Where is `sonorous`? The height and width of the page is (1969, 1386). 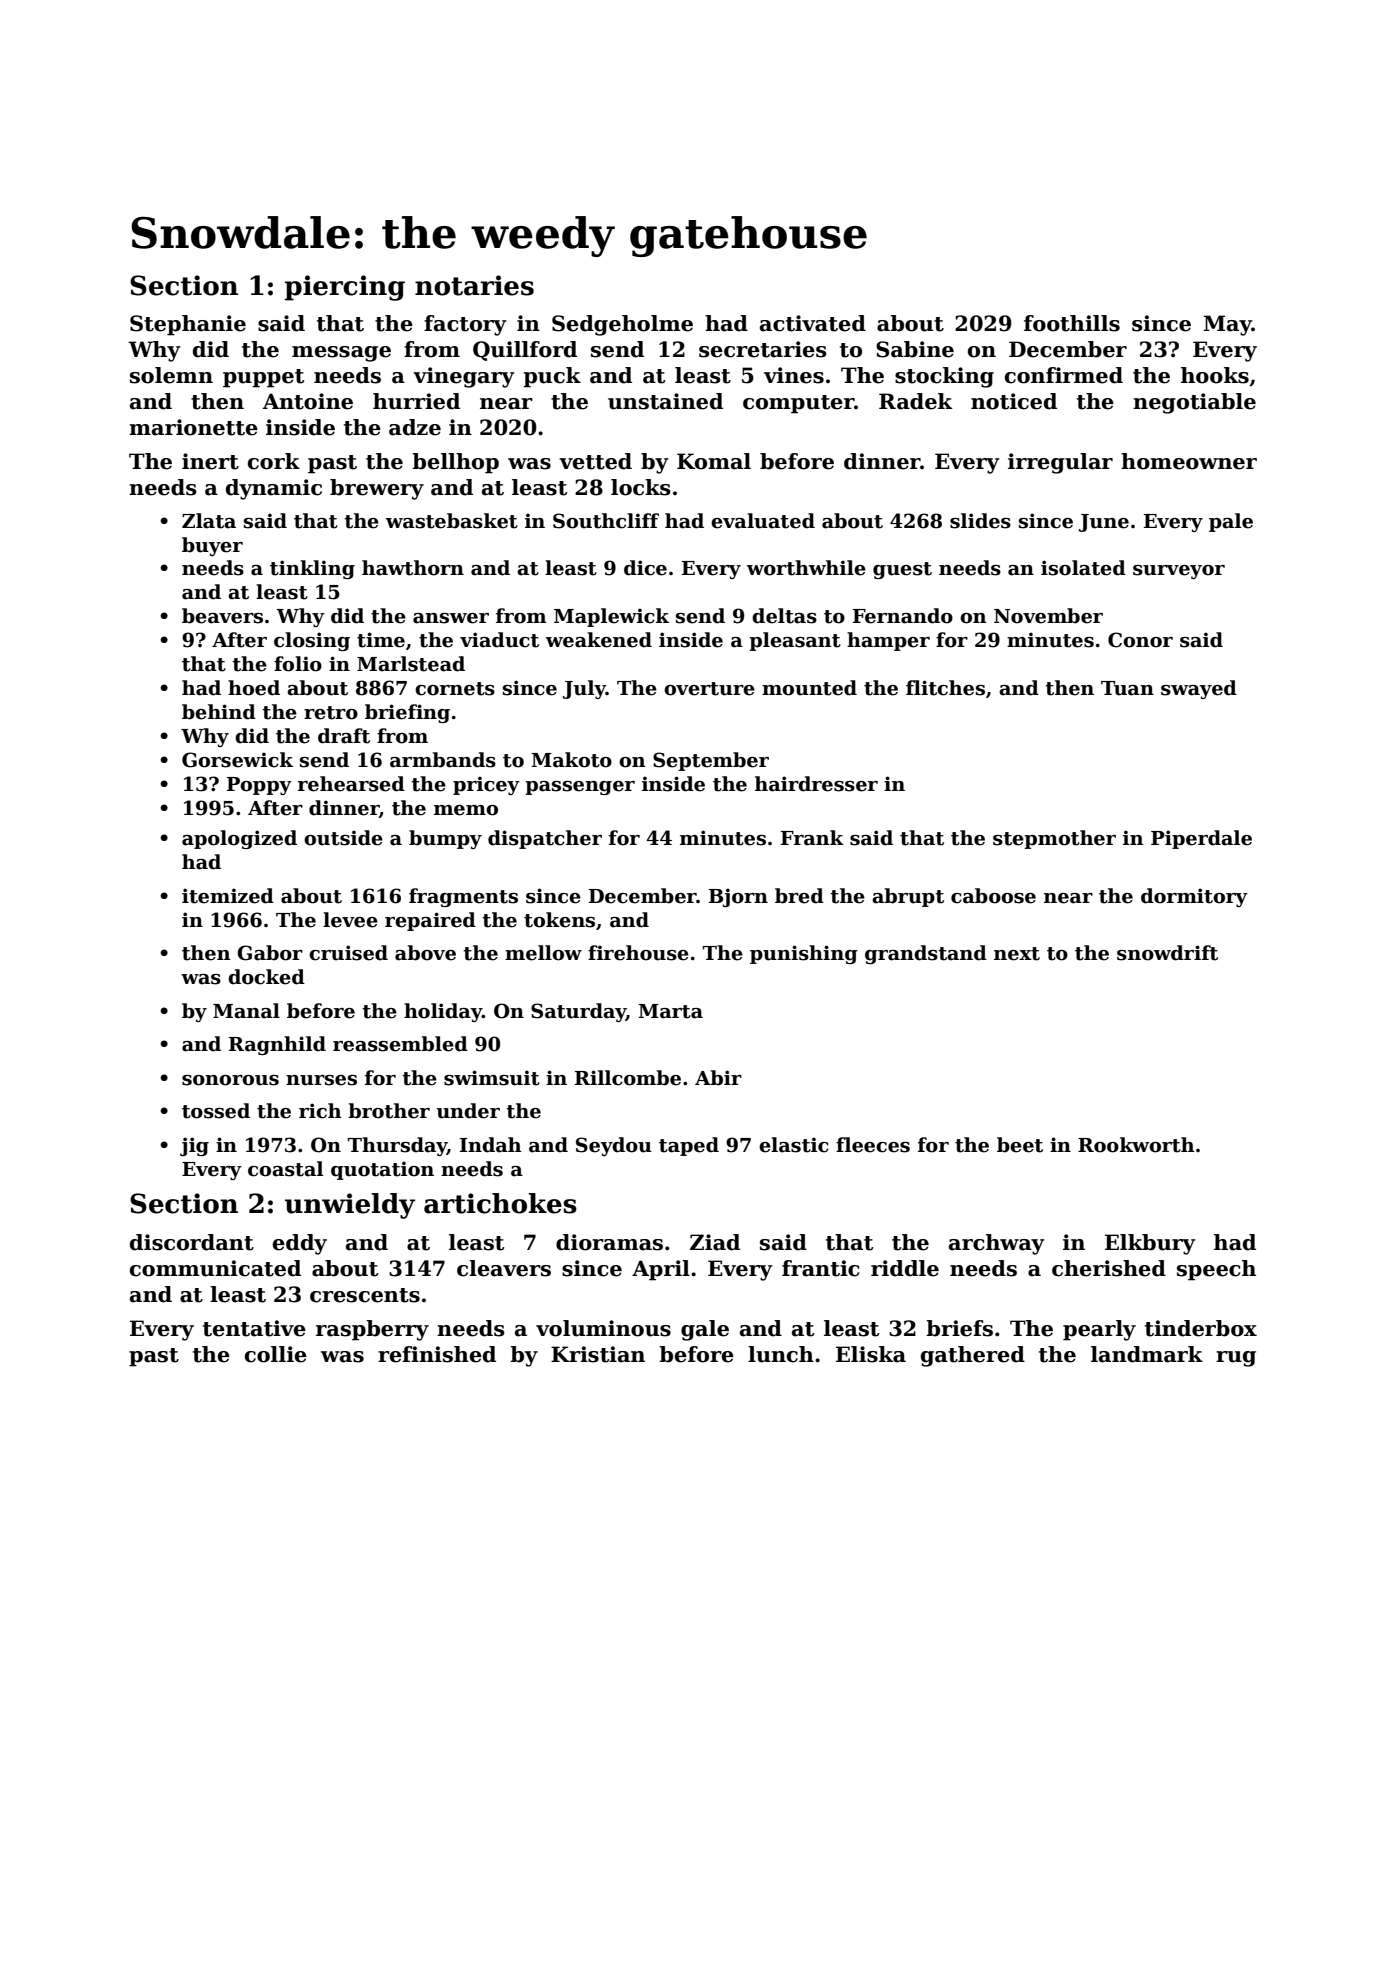 sonorous is located at coordinates (230, 1080).
